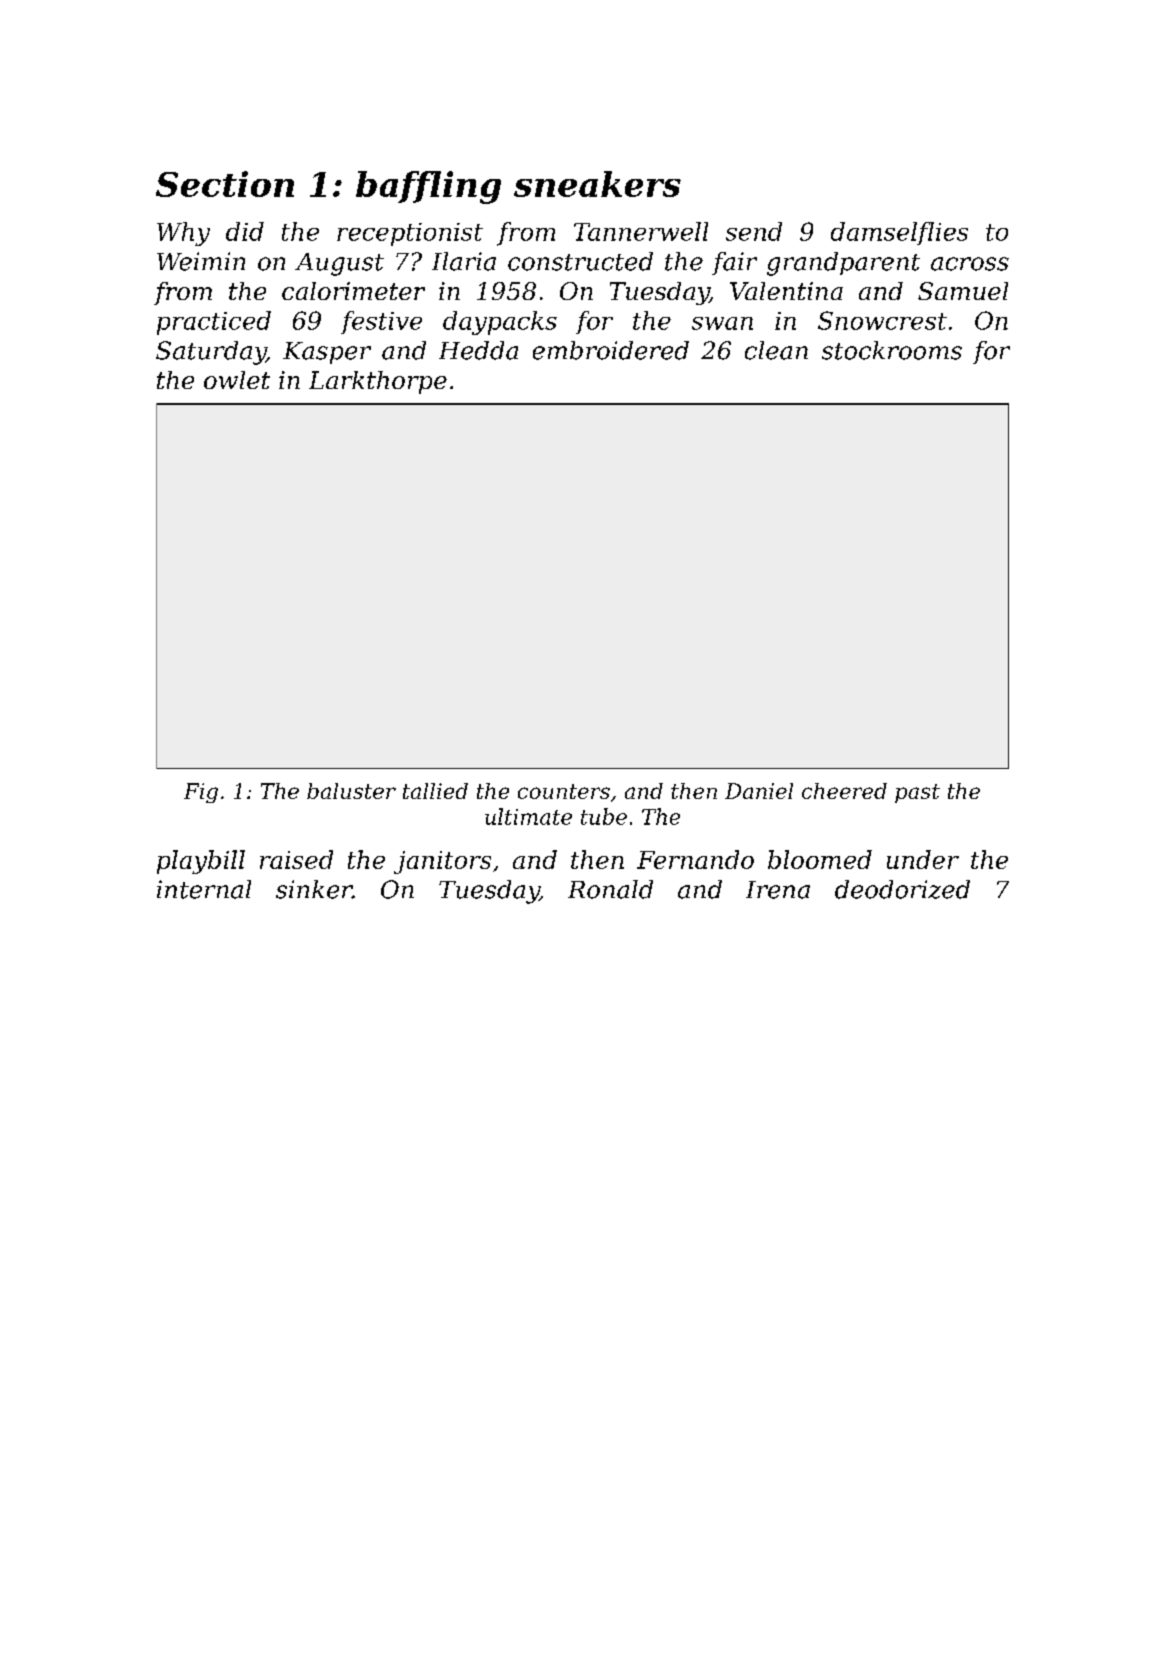  I want to click on damselflies, so click(899, 233).
